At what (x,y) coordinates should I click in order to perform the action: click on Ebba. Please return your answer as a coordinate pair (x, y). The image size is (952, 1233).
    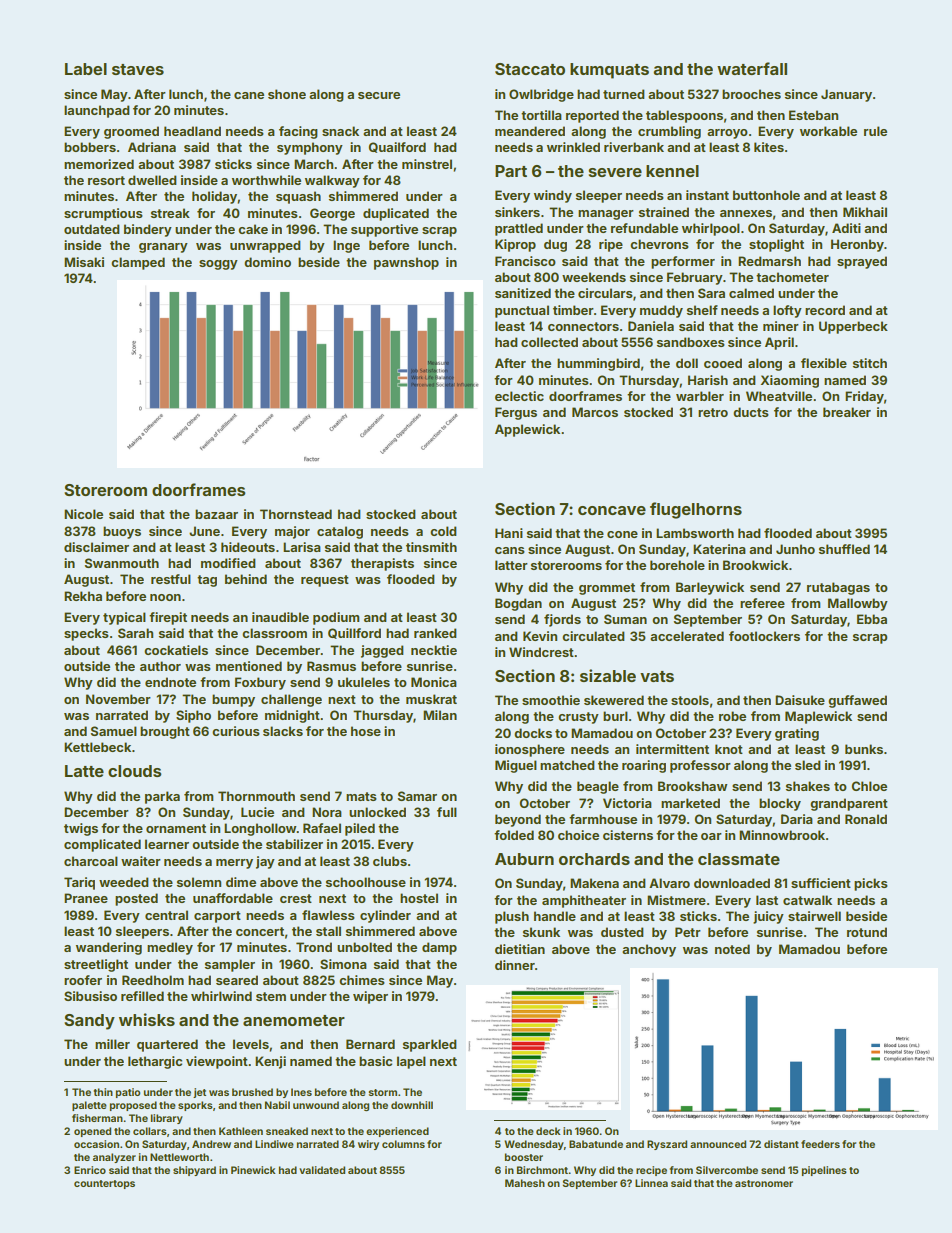
    Looking at the image, I should click on (872, 619).
